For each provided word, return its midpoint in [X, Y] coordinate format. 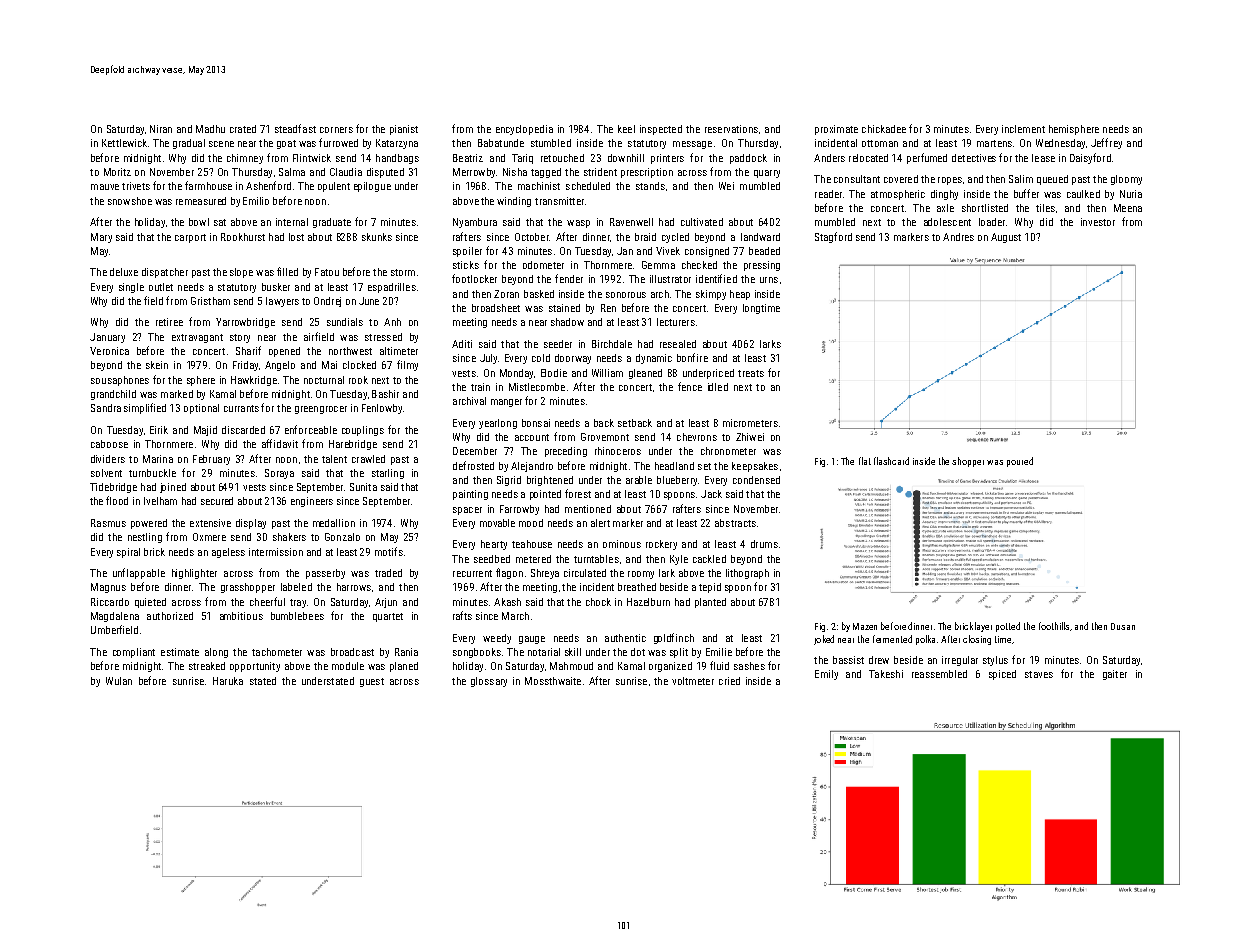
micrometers [750, 423]
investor [1098, 222]
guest [372, 682]
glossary [489, 682]
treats [751, 373]
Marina [158, 459]
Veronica [109, 351]
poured [1020, 462]
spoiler [467, 252]
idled [718, 387]
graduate [332, 223]
